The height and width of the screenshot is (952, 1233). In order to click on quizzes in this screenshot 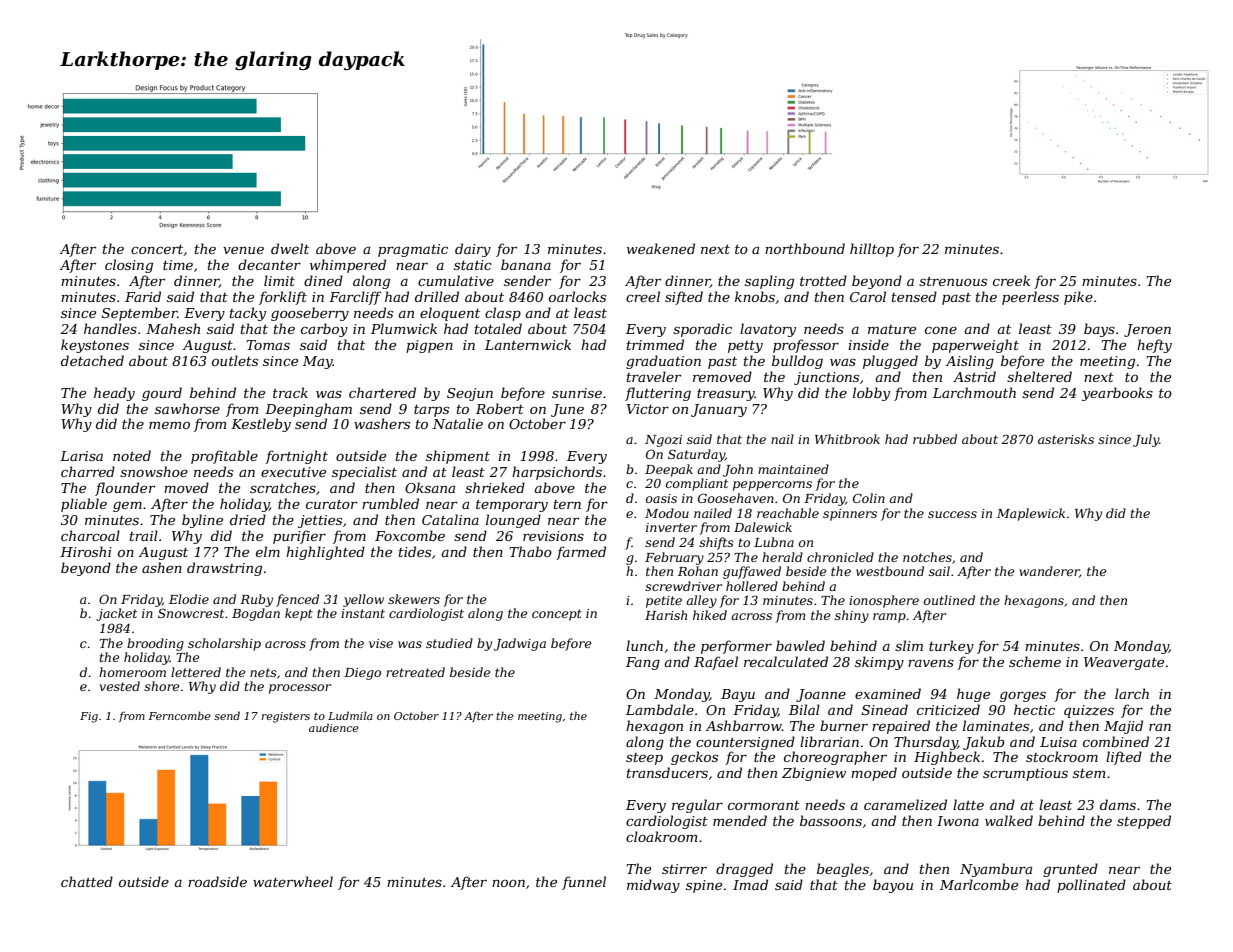, I will do `click(1089, 711)`.
